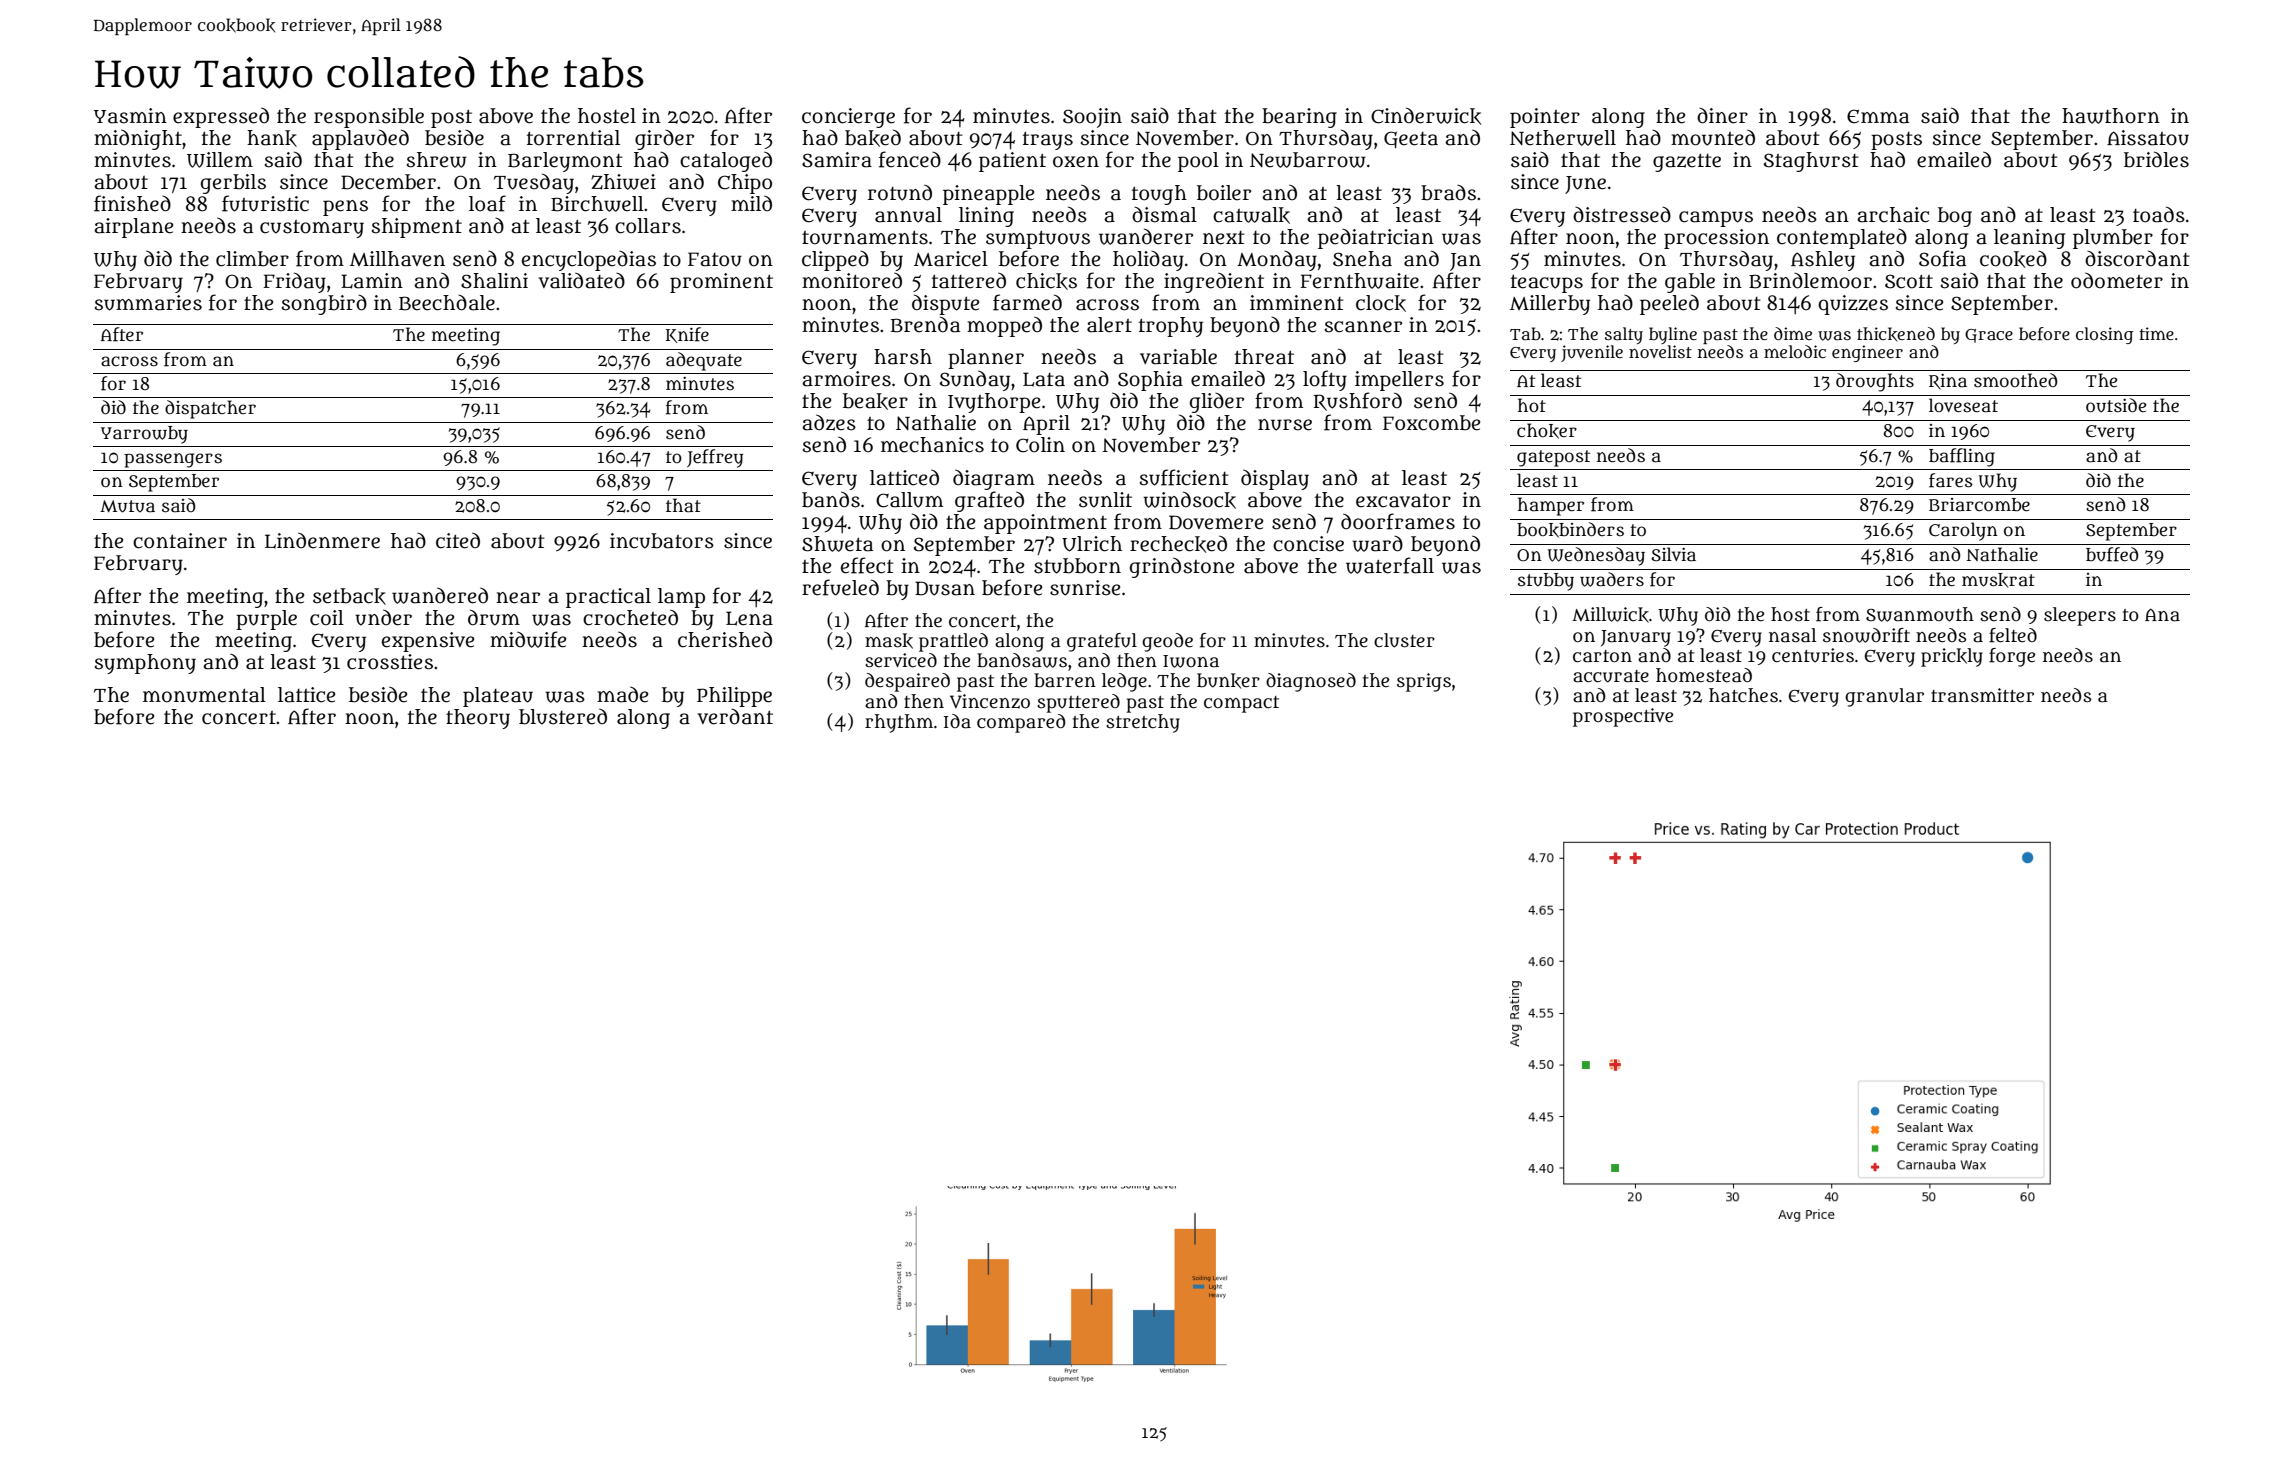  I want to click on toads, so click(2159, 214).
